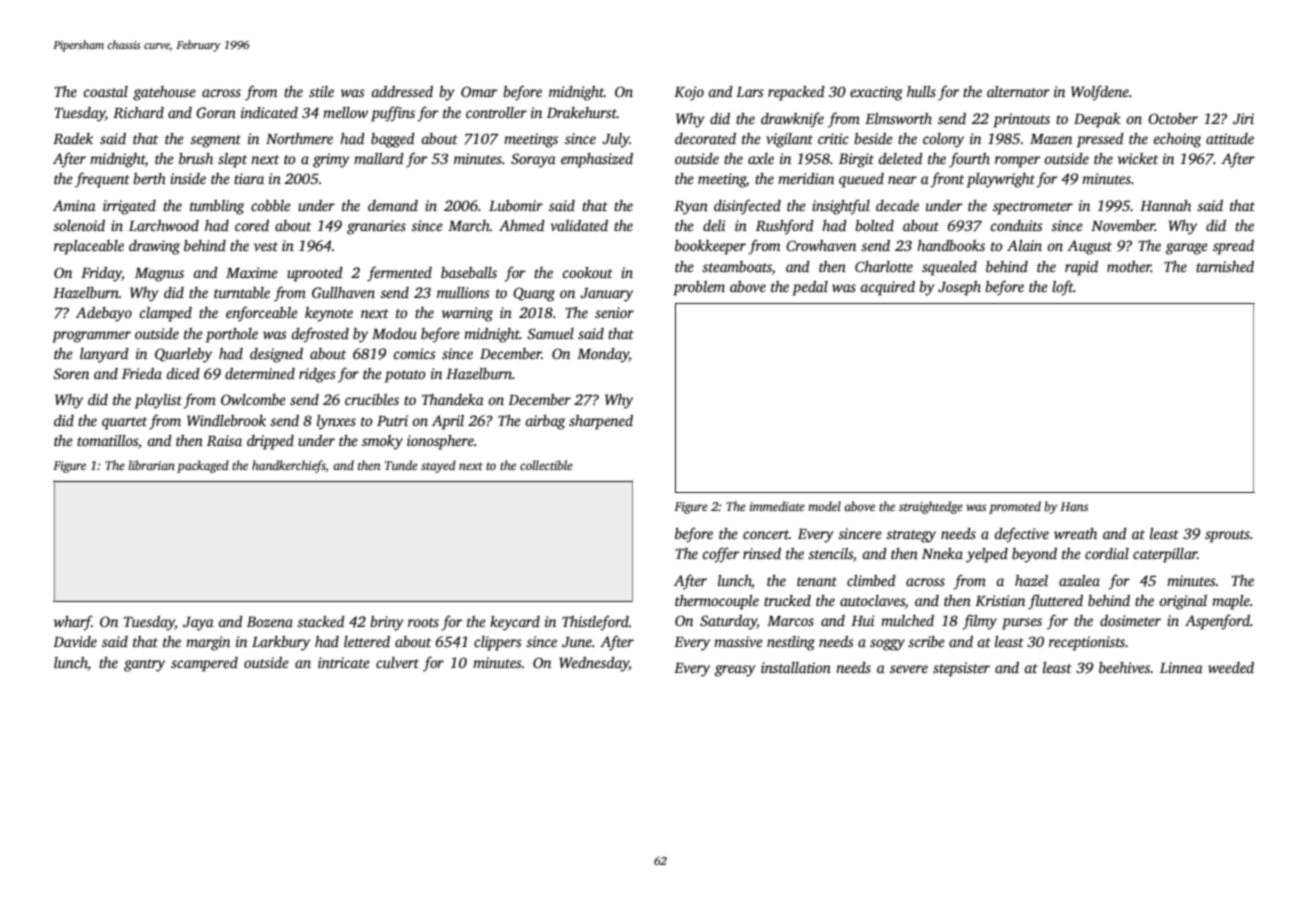 This screenshot has width=1308, height=924. Describe the element at coordinates (750, 92) in the screenshot. I see `Lars` at that location.
